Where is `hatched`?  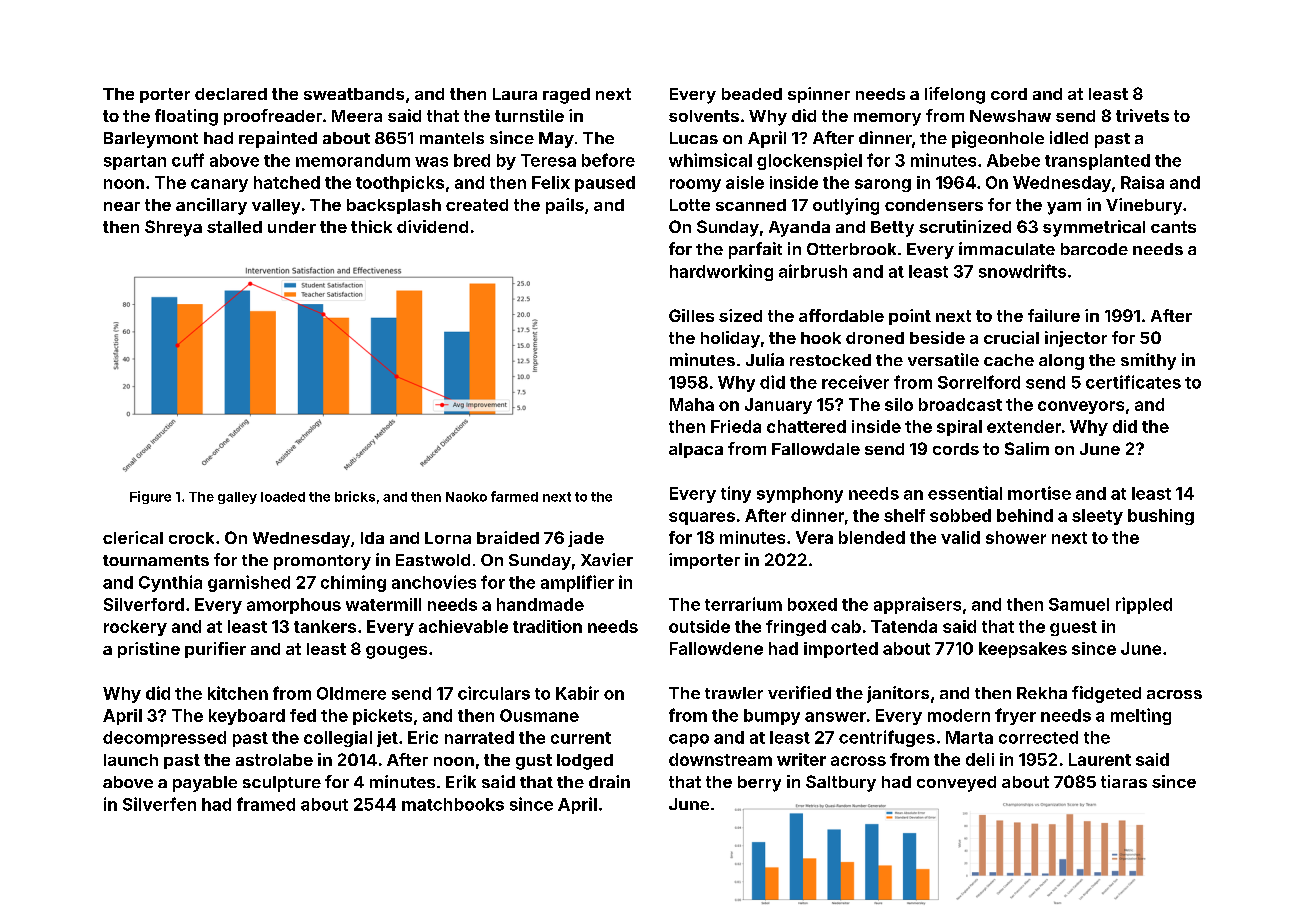
hatched is located at coordinates (287, 182).
